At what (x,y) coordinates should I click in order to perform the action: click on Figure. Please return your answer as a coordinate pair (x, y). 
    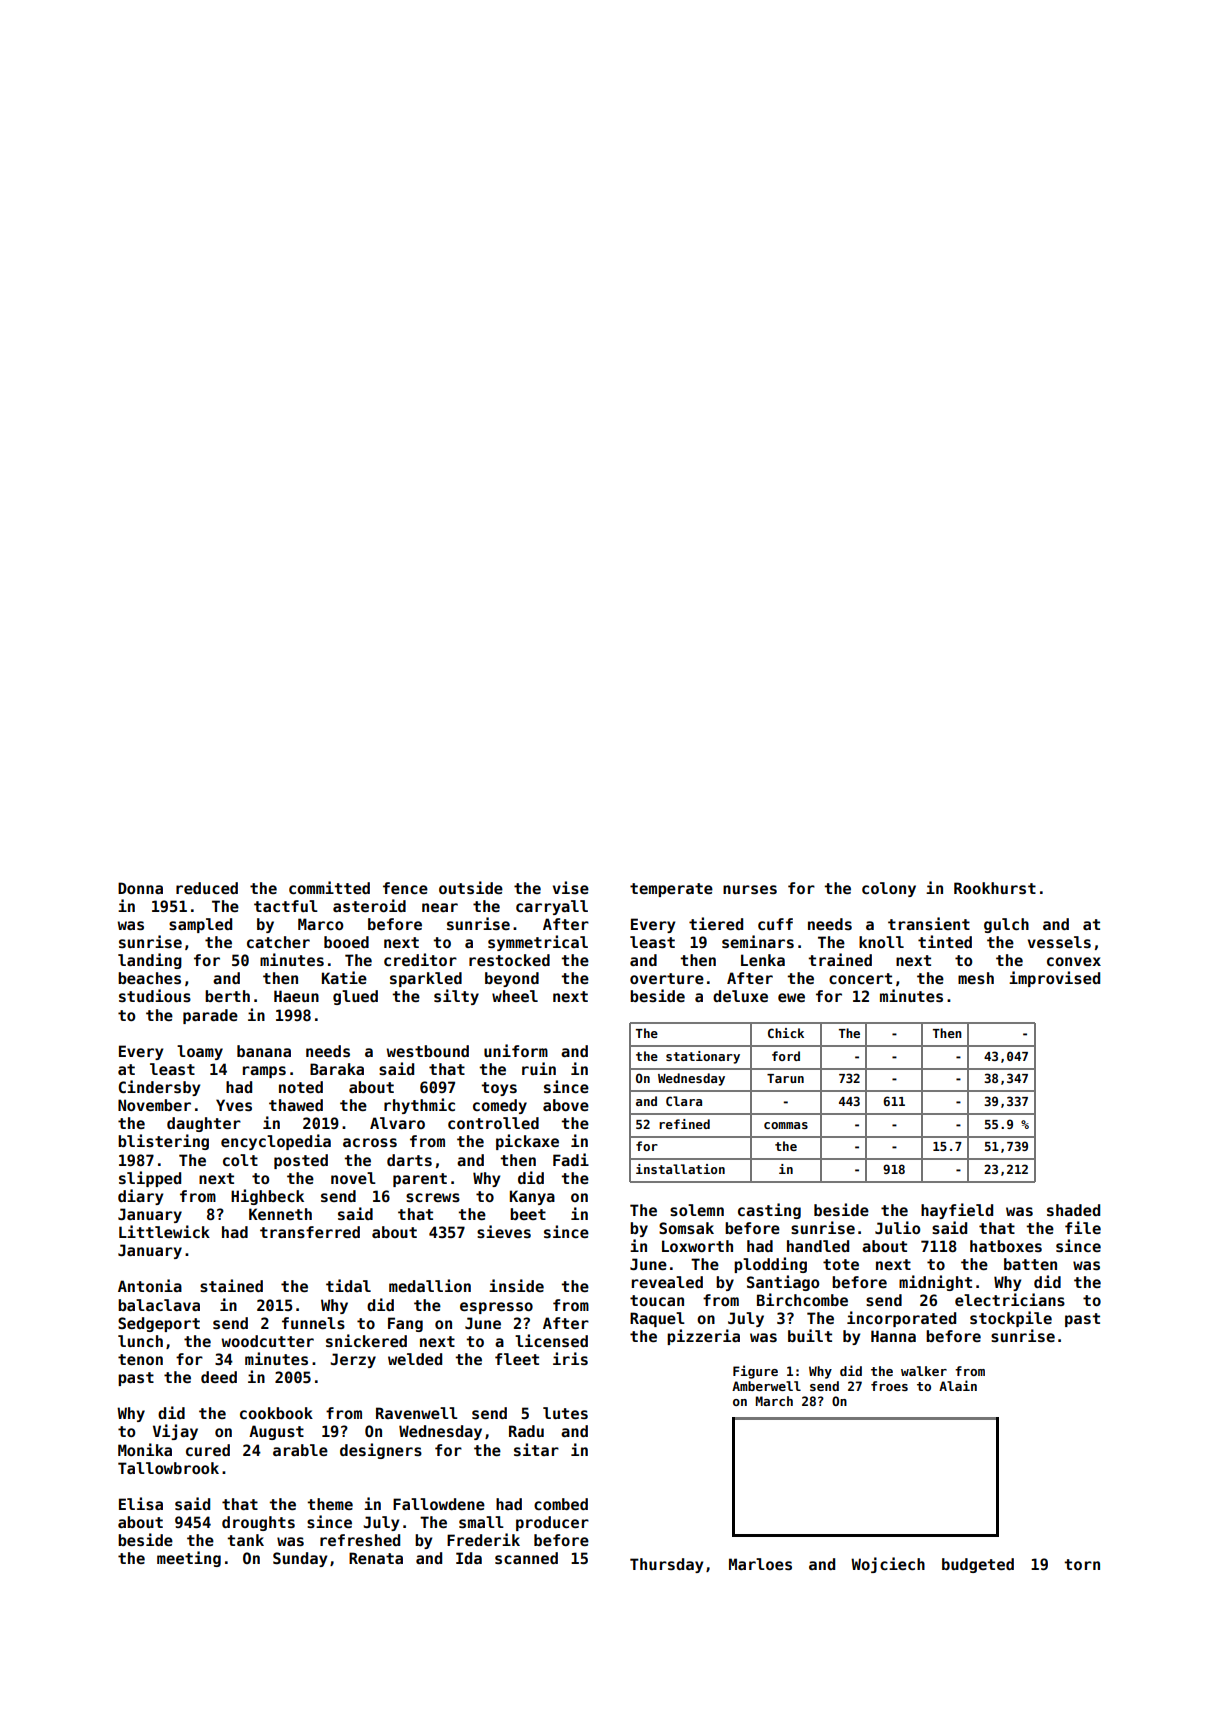
    Looking at the image, I should click on (755, 1372).
